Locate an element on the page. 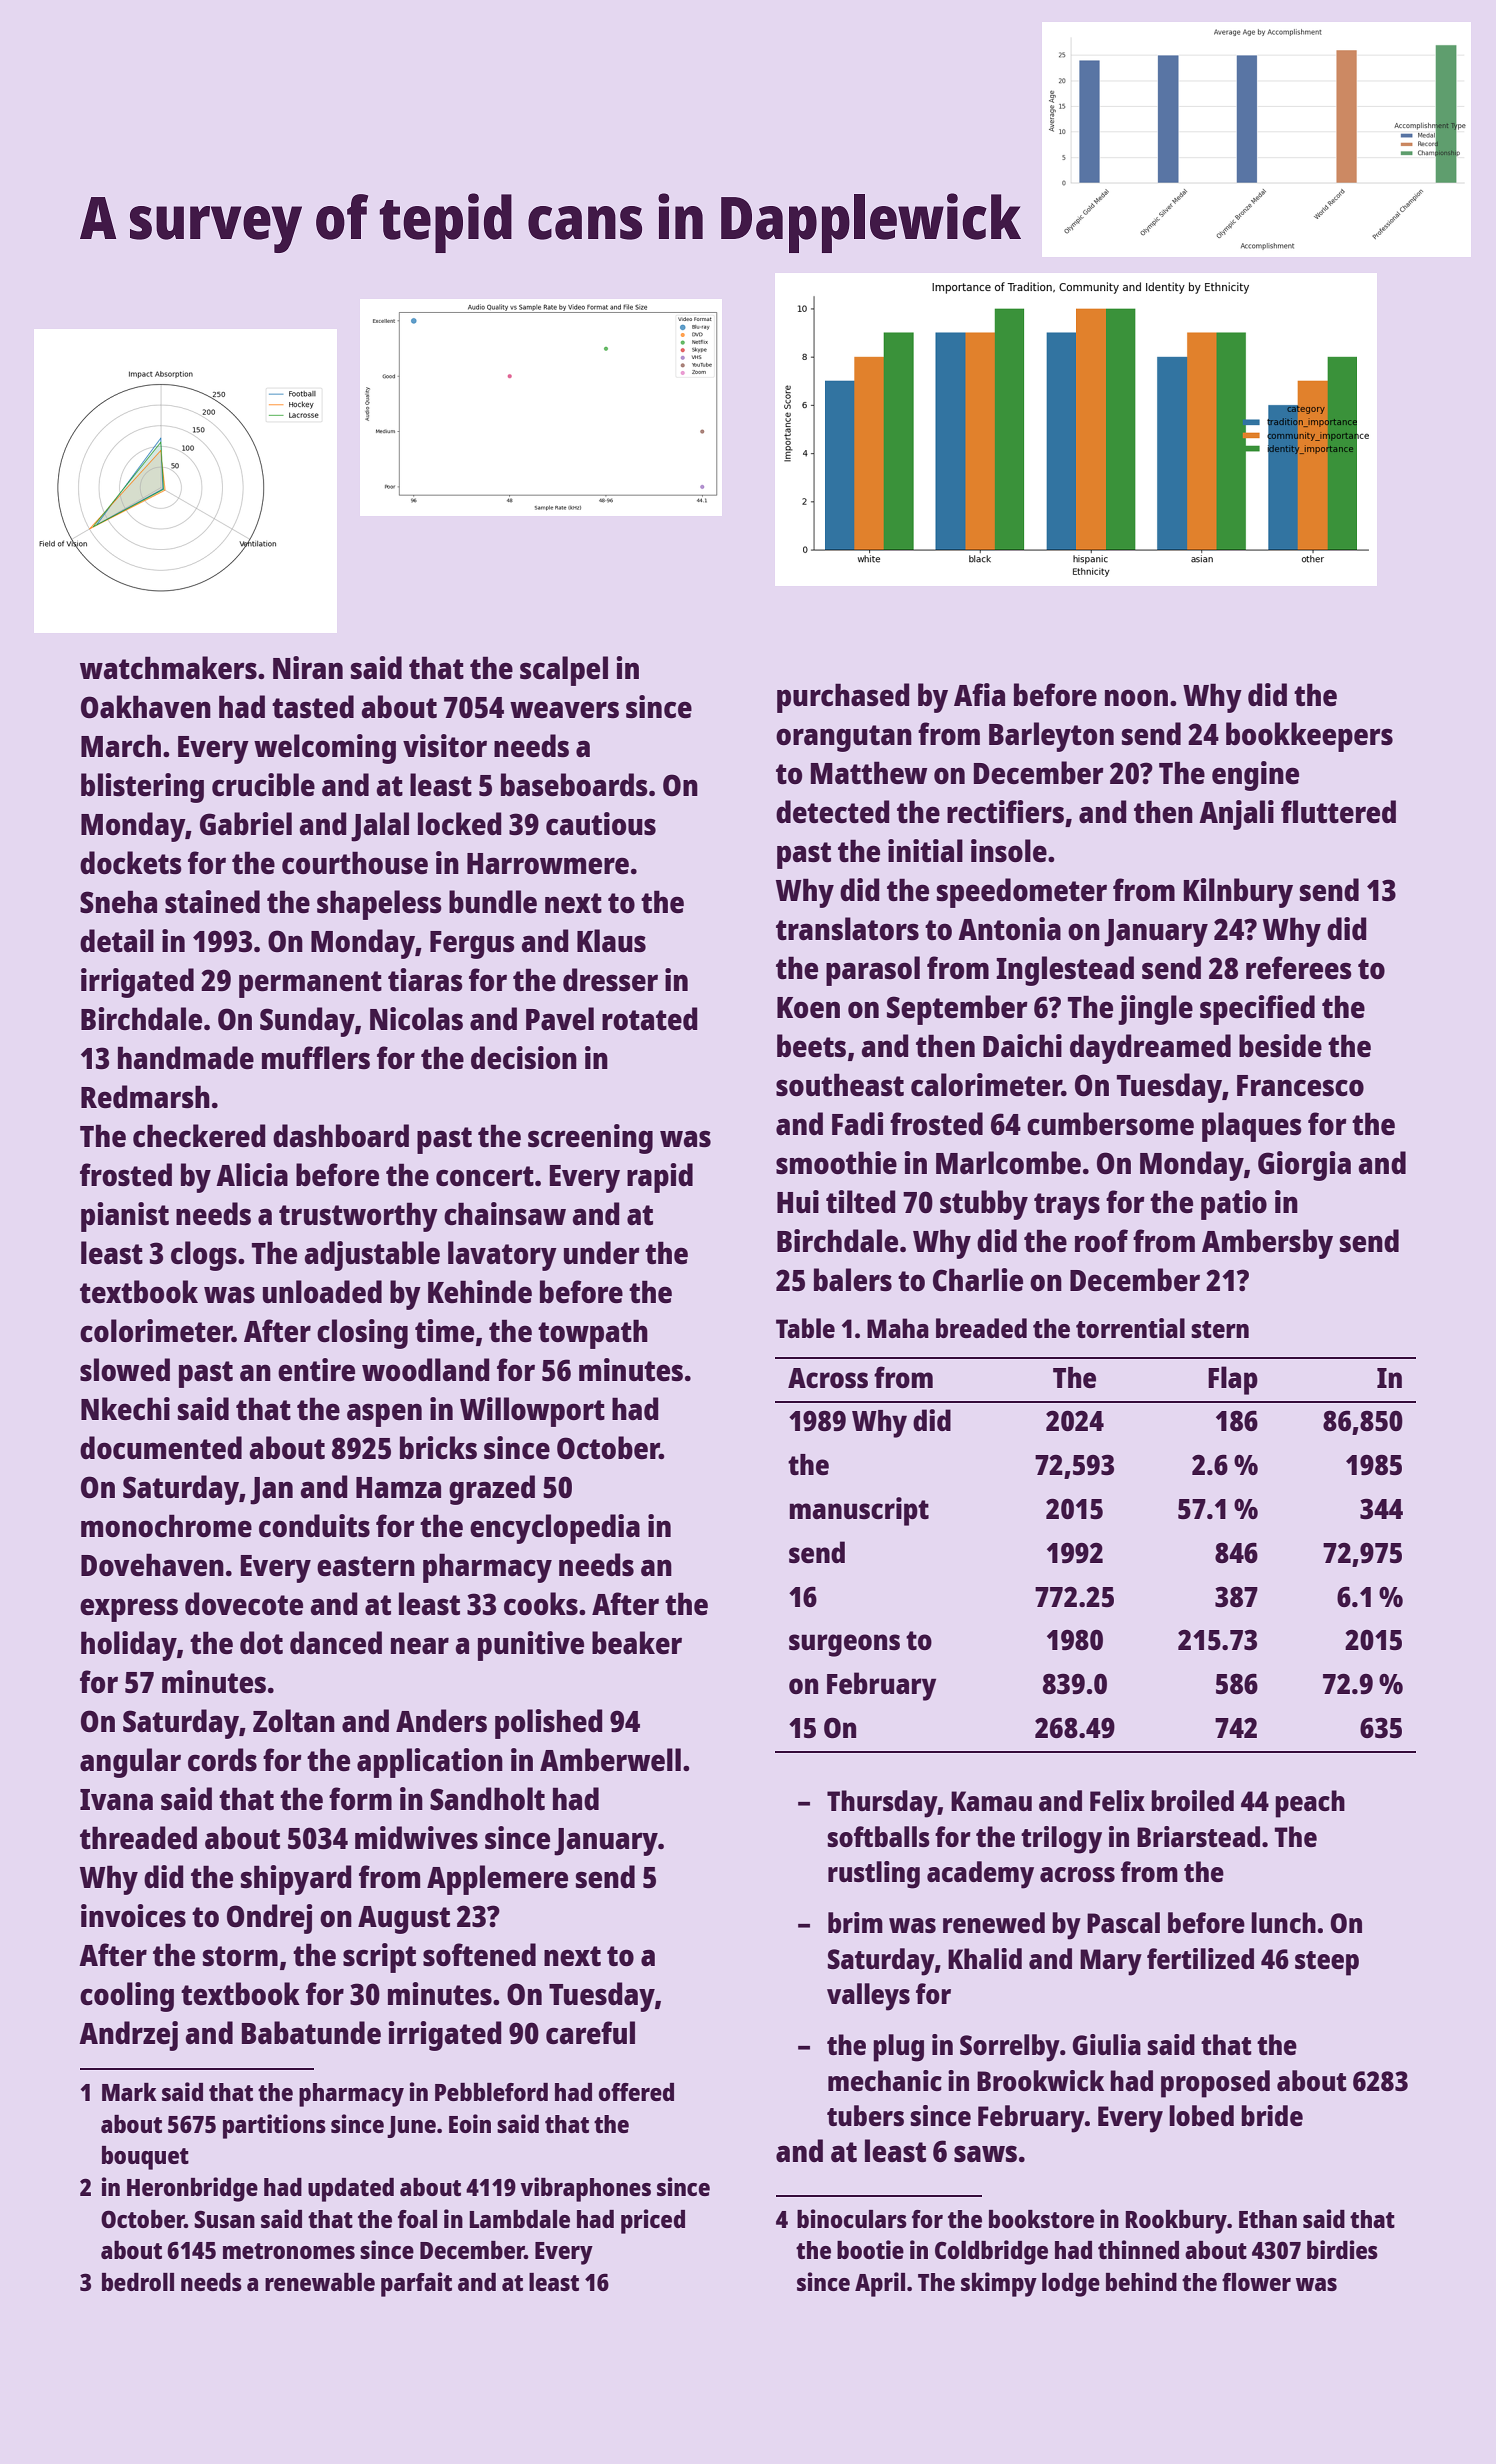 The height and width of the page is (2464, 1496). Pebbleford is located at coordinates (491, 2092).
